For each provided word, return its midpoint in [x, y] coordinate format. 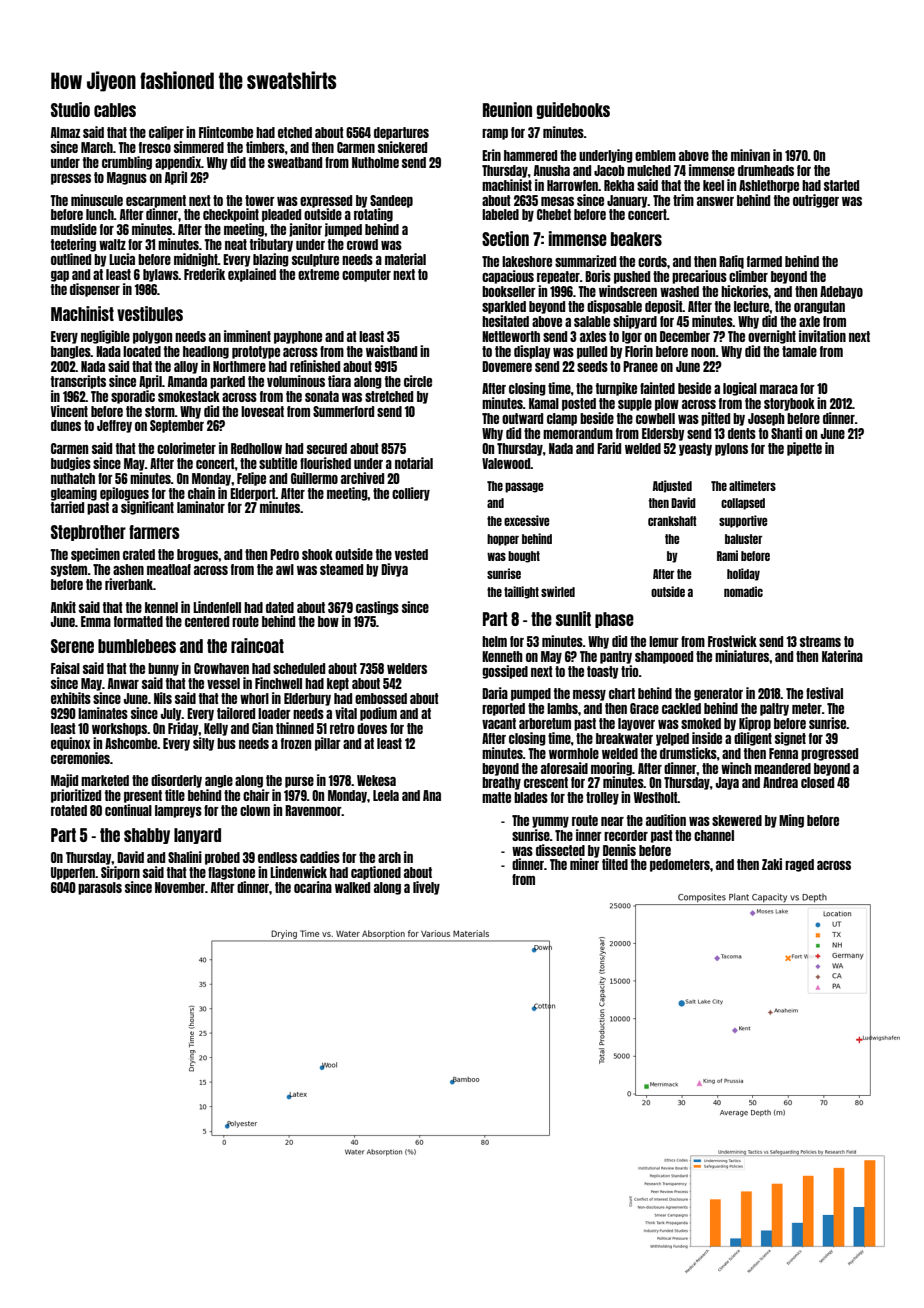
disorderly [176, 781]
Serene [72, 646]
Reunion [507, 109]
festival [824, 693]
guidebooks [573, 110]
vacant [499, 723]
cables [115, 110]
